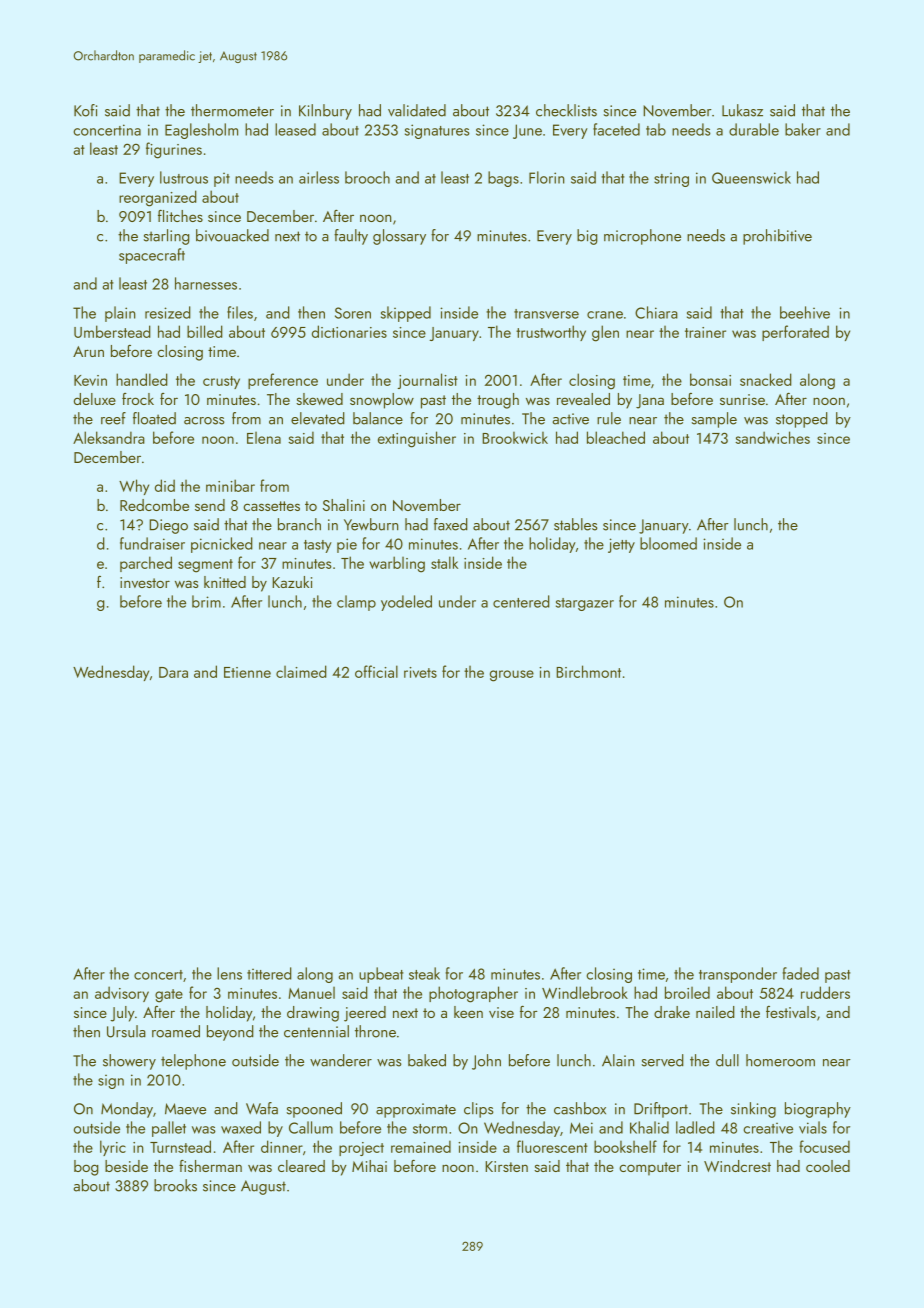  I want to click on prohibitive, so click(777, 237).
